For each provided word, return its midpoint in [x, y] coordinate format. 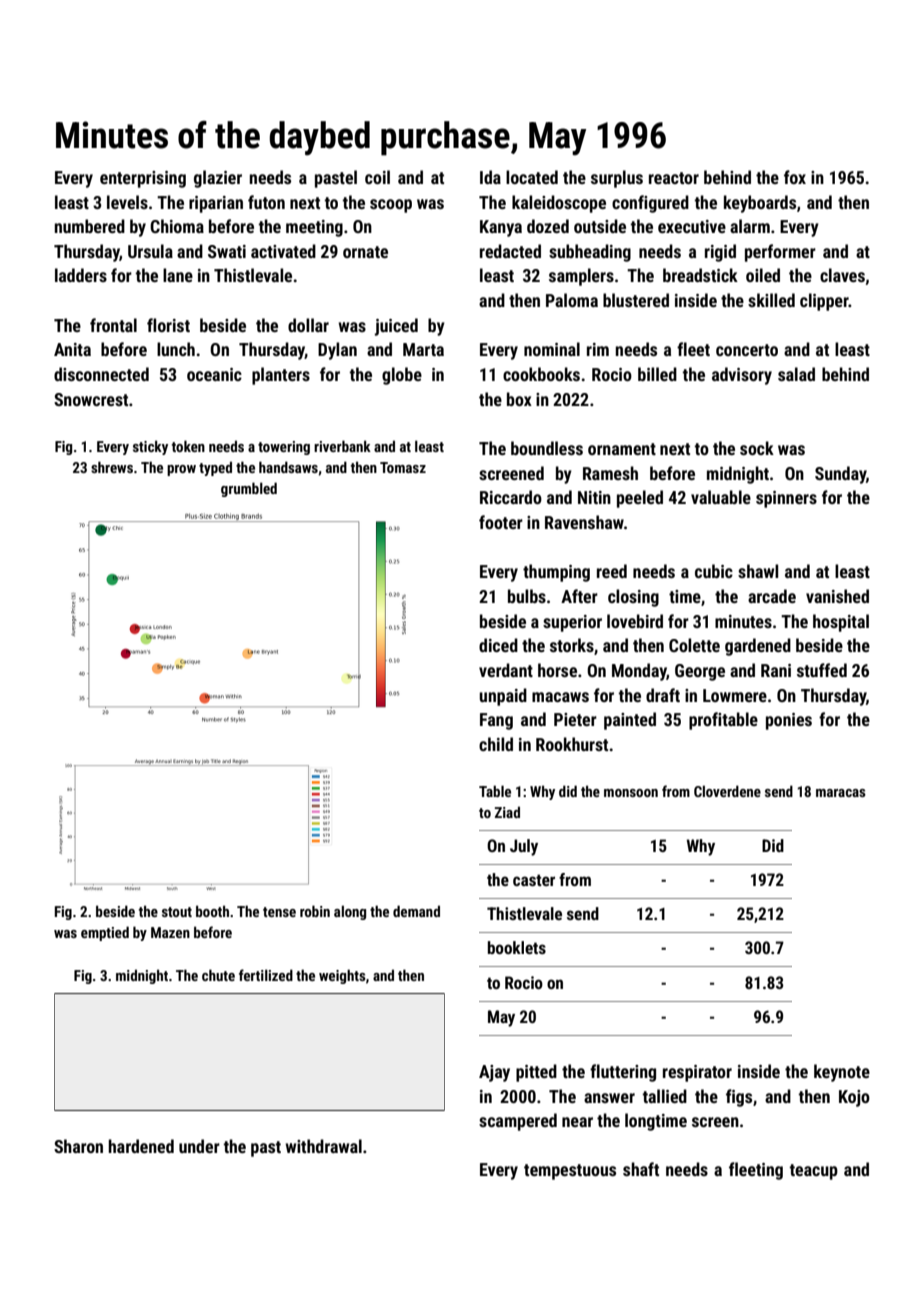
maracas [841, 793]
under [199, 1146]
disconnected [101, 374]
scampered [518, 1122]
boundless [547, 448]
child [496, 744]
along [350, 912]
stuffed [822, 670]
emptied [105, 933]
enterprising [143, 179]
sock [757, 448]
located [532, 177]
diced [498, 645]
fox [795, 177]
